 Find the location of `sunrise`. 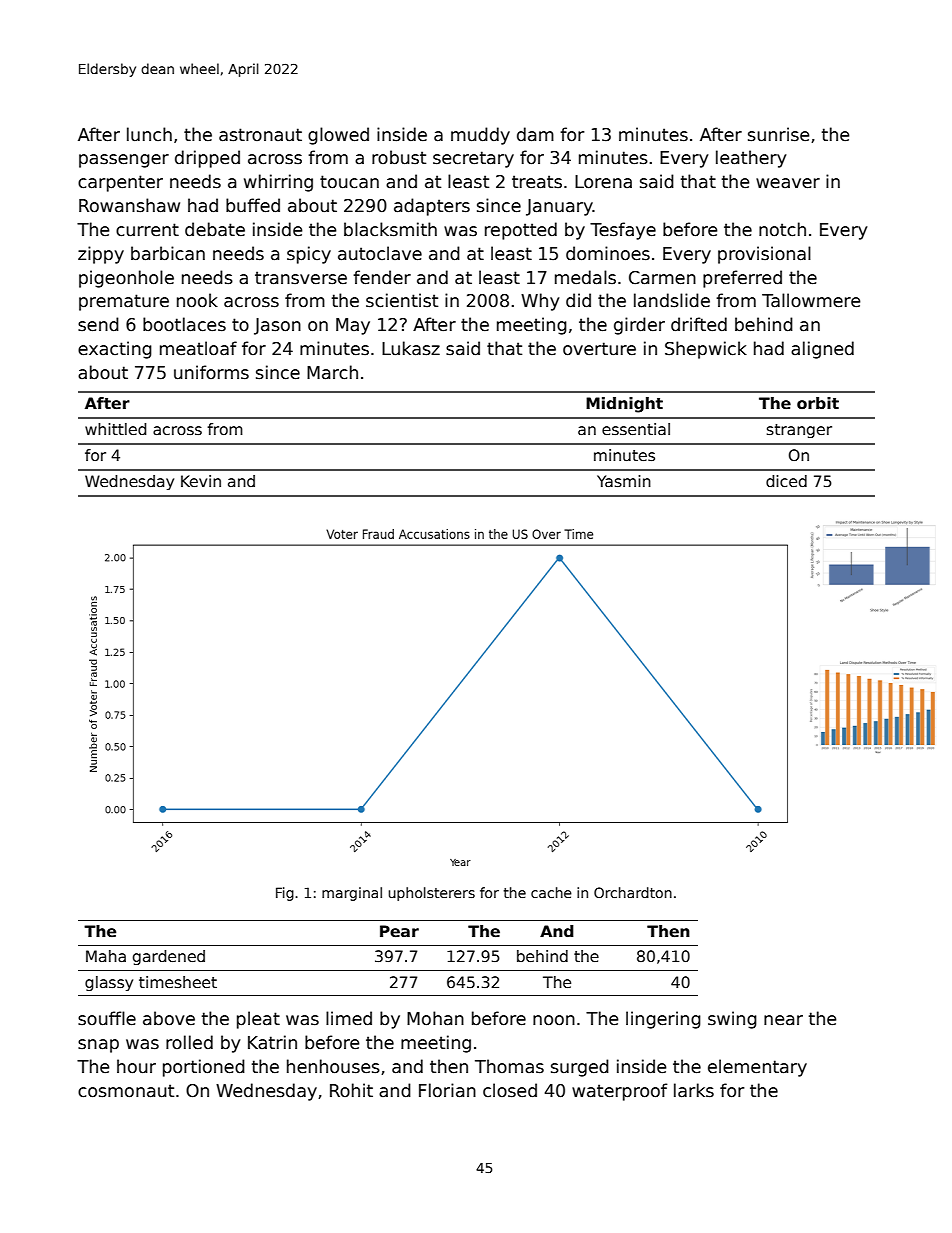

sunrise is located at coordinates (778, 134).
